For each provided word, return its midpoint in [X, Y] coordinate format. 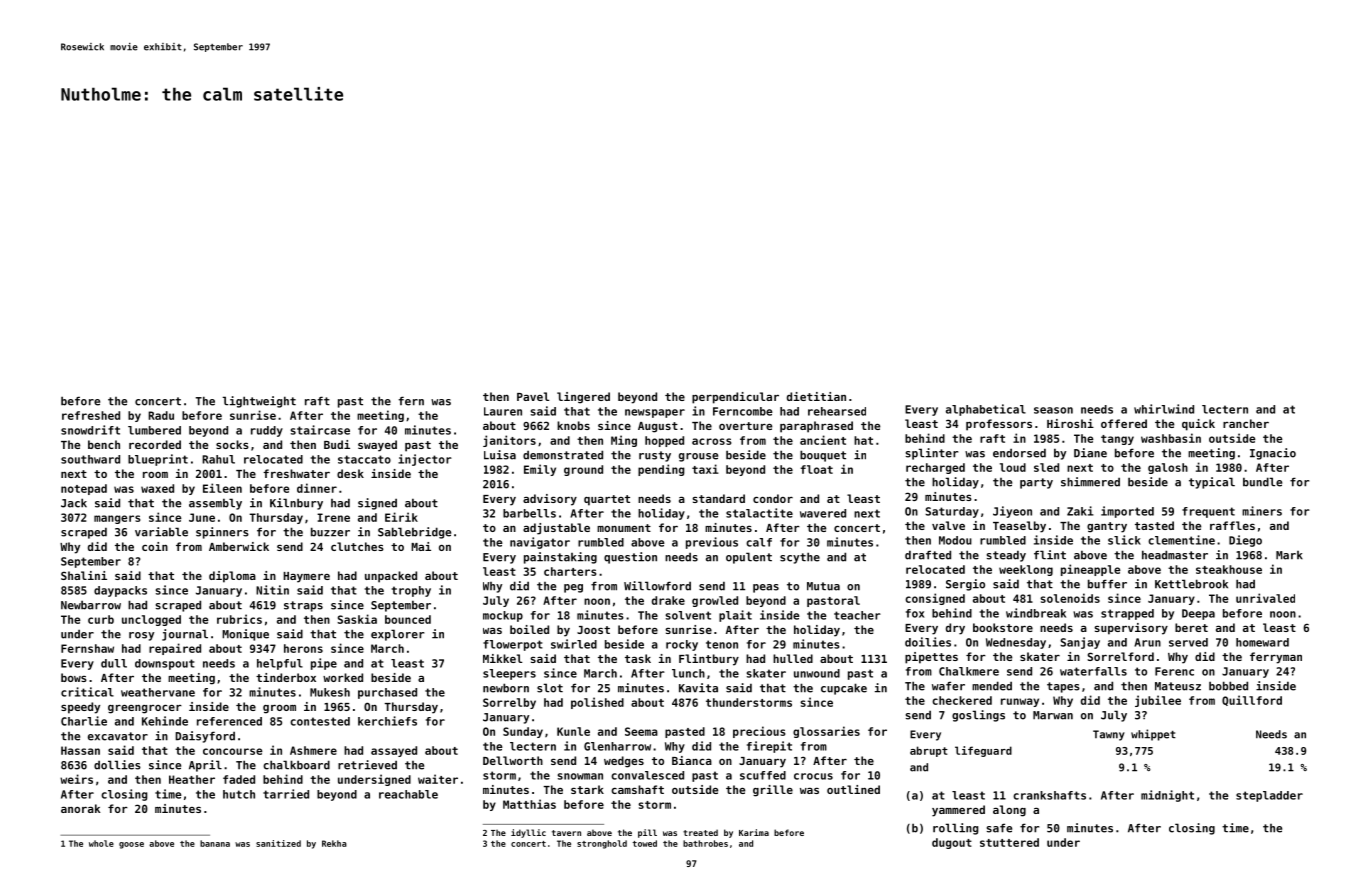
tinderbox [286, 677]
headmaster [1175, 555]
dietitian [816, 396]
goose [131, 845]
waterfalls [1093, 671]
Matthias [529, 804]
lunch [688, 673]
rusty [655, 456]
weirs [76, 779]
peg [573, 588]
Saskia [357, 619]
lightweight [259, 402]
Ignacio [1273, 454]
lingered [583, 398]
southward [90, 459]
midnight [1167, 796]
